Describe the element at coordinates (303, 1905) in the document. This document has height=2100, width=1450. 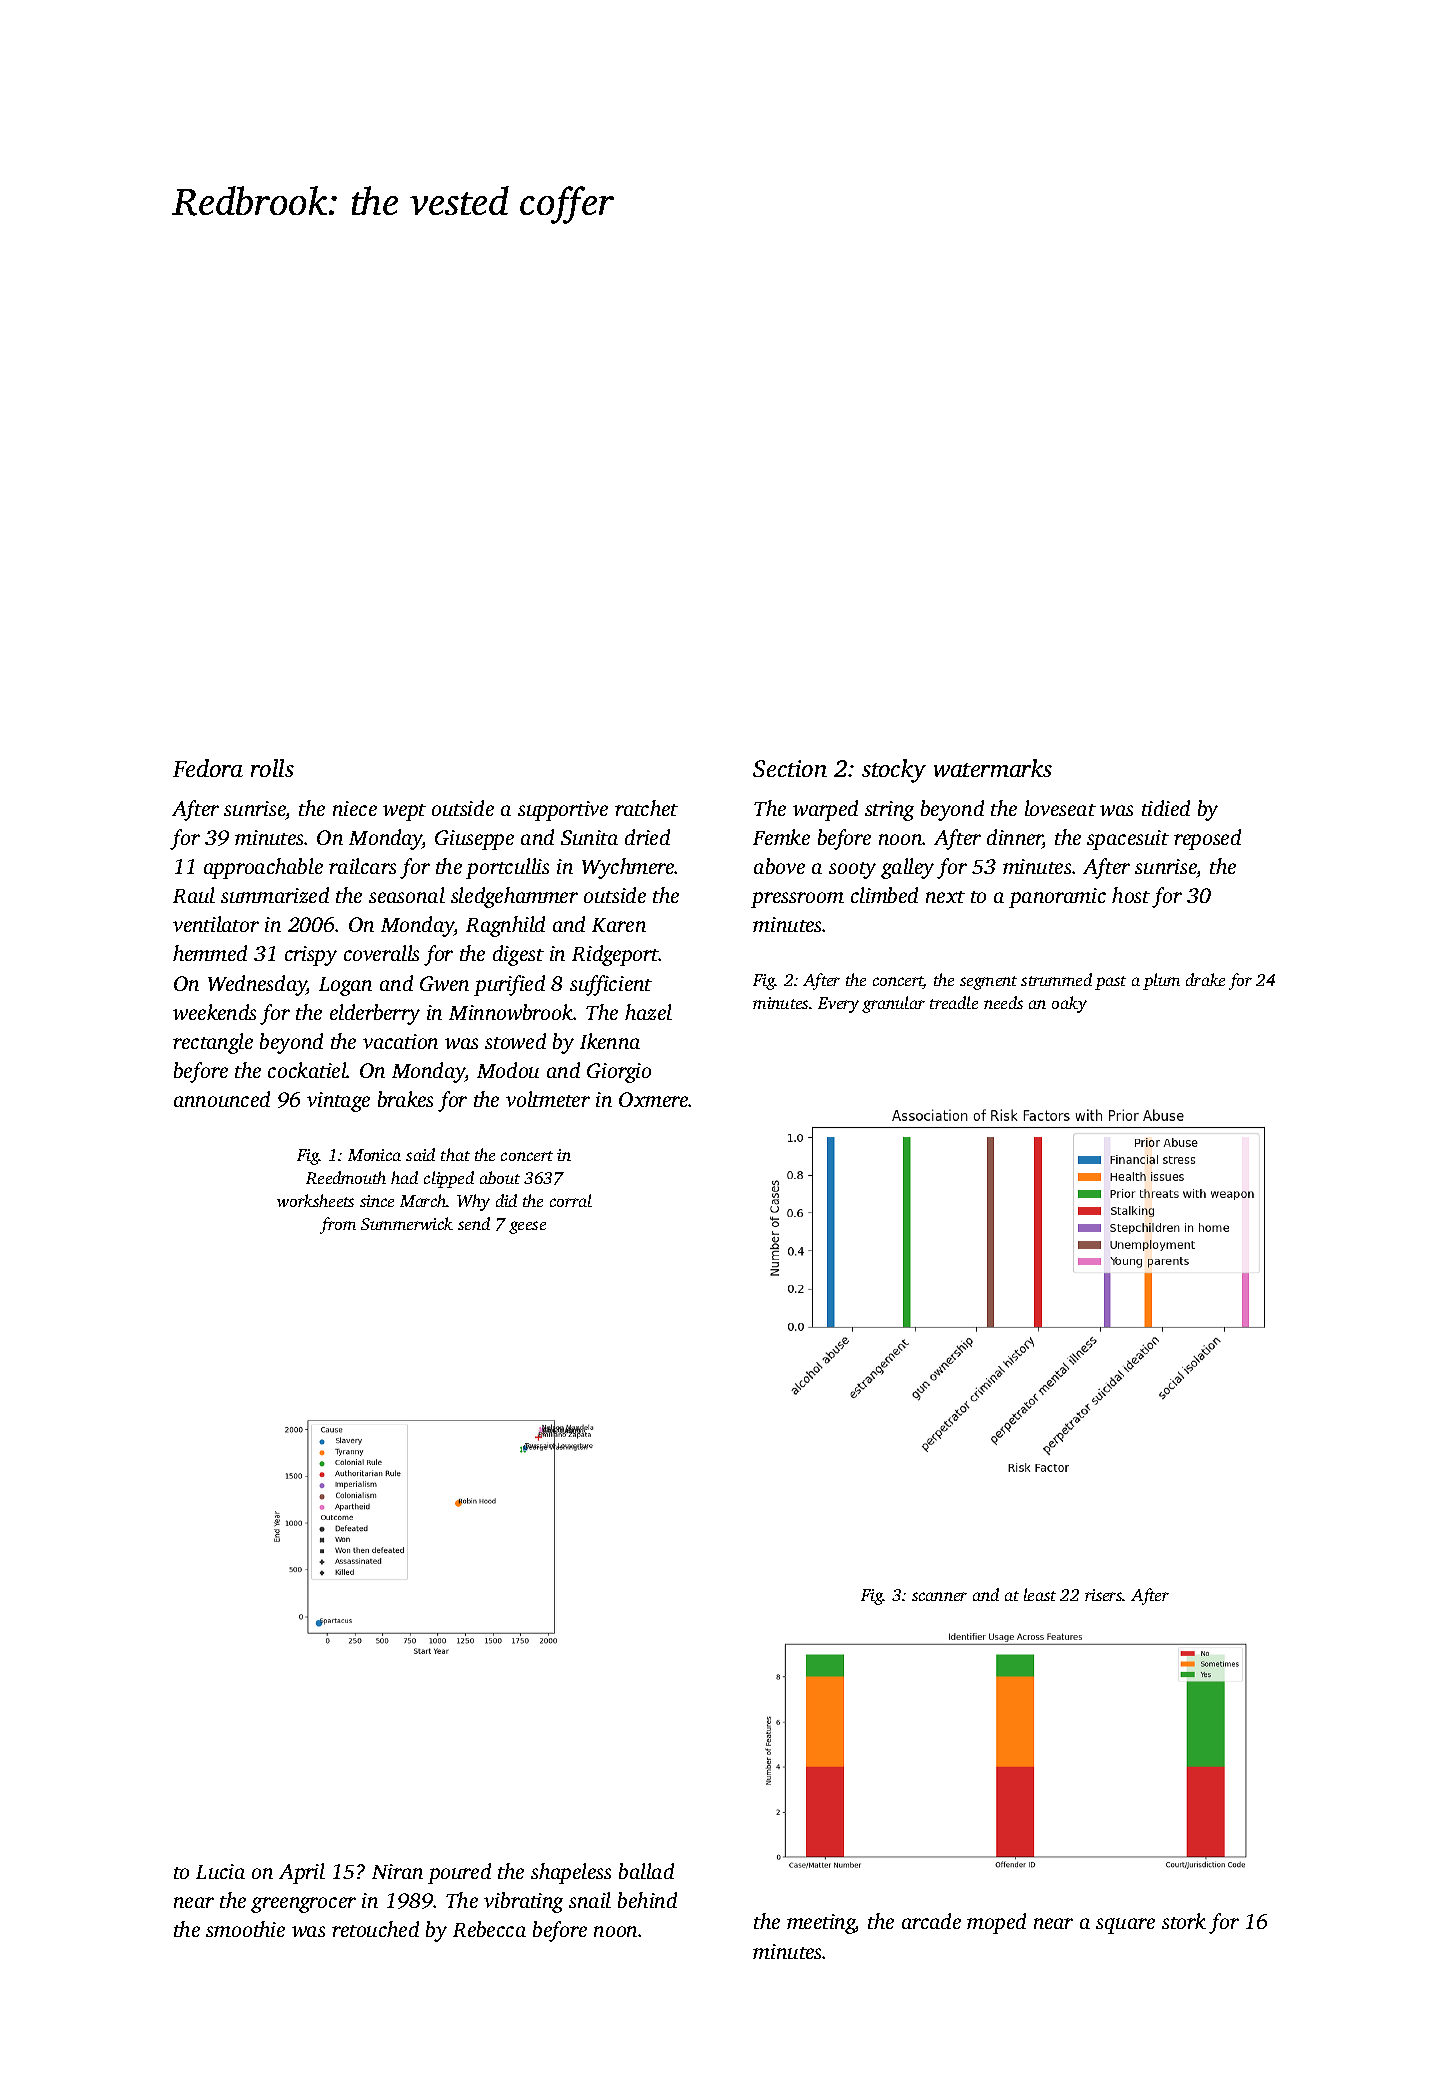
I see `greengrocer` at that location.
